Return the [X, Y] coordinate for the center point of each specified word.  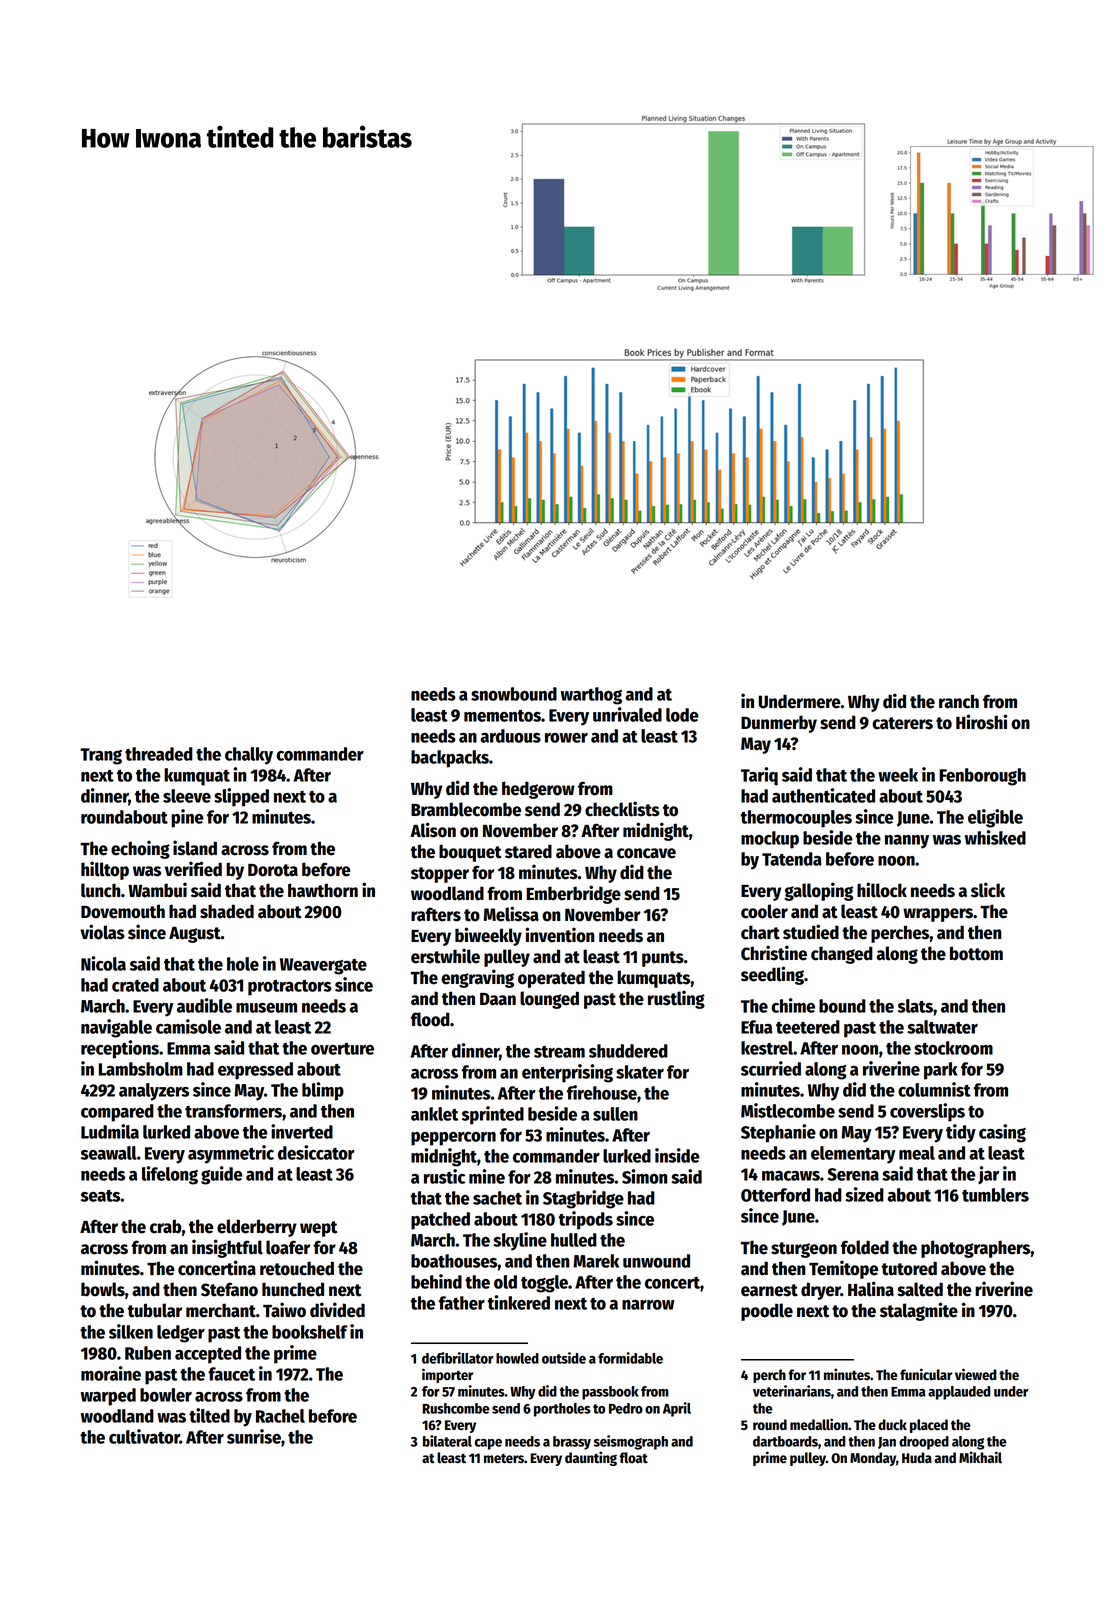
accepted [208, 1355]
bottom [976, 953]
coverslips [927, 1112]
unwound [656, 1261]
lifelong [170, 1175]
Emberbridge [573, 894]
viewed [976, 1374]
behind [436, 1281]
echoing [140, 849]
